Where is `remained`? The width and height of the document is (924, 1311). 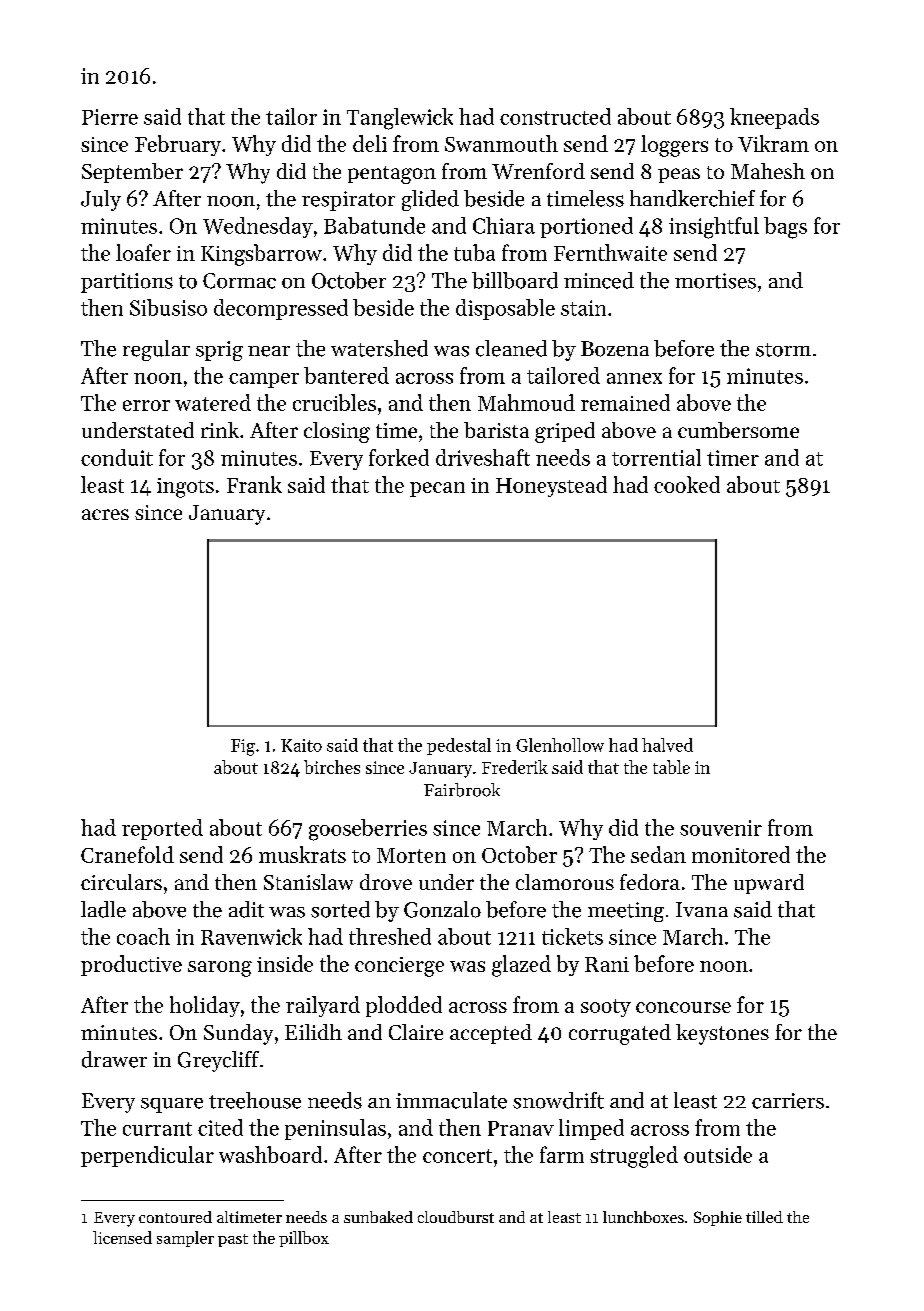 remained is located at coordinates (625, 402).
